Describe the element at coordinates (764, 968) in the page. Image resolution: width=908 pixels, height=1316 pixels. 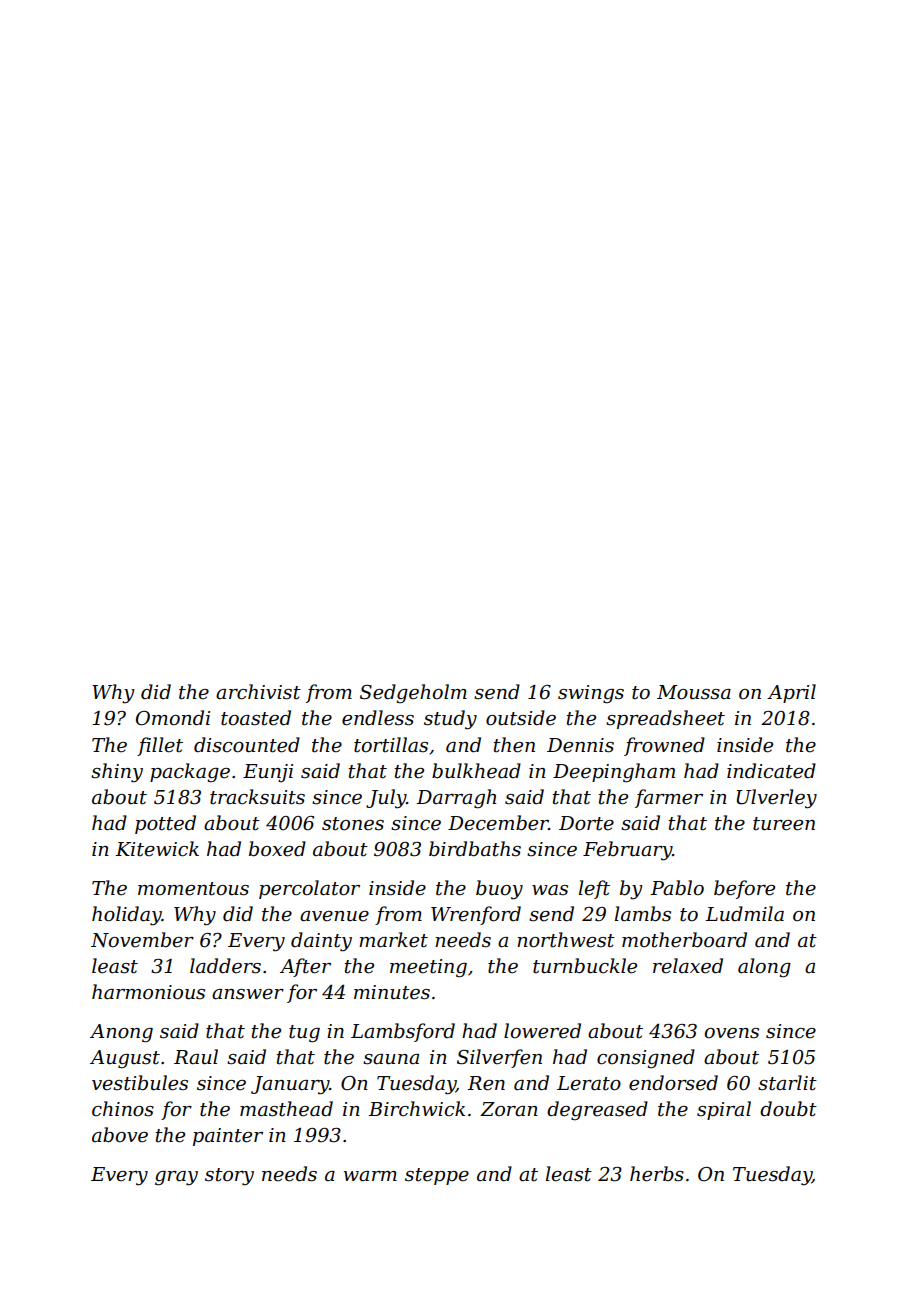
I see `along` at that location.
